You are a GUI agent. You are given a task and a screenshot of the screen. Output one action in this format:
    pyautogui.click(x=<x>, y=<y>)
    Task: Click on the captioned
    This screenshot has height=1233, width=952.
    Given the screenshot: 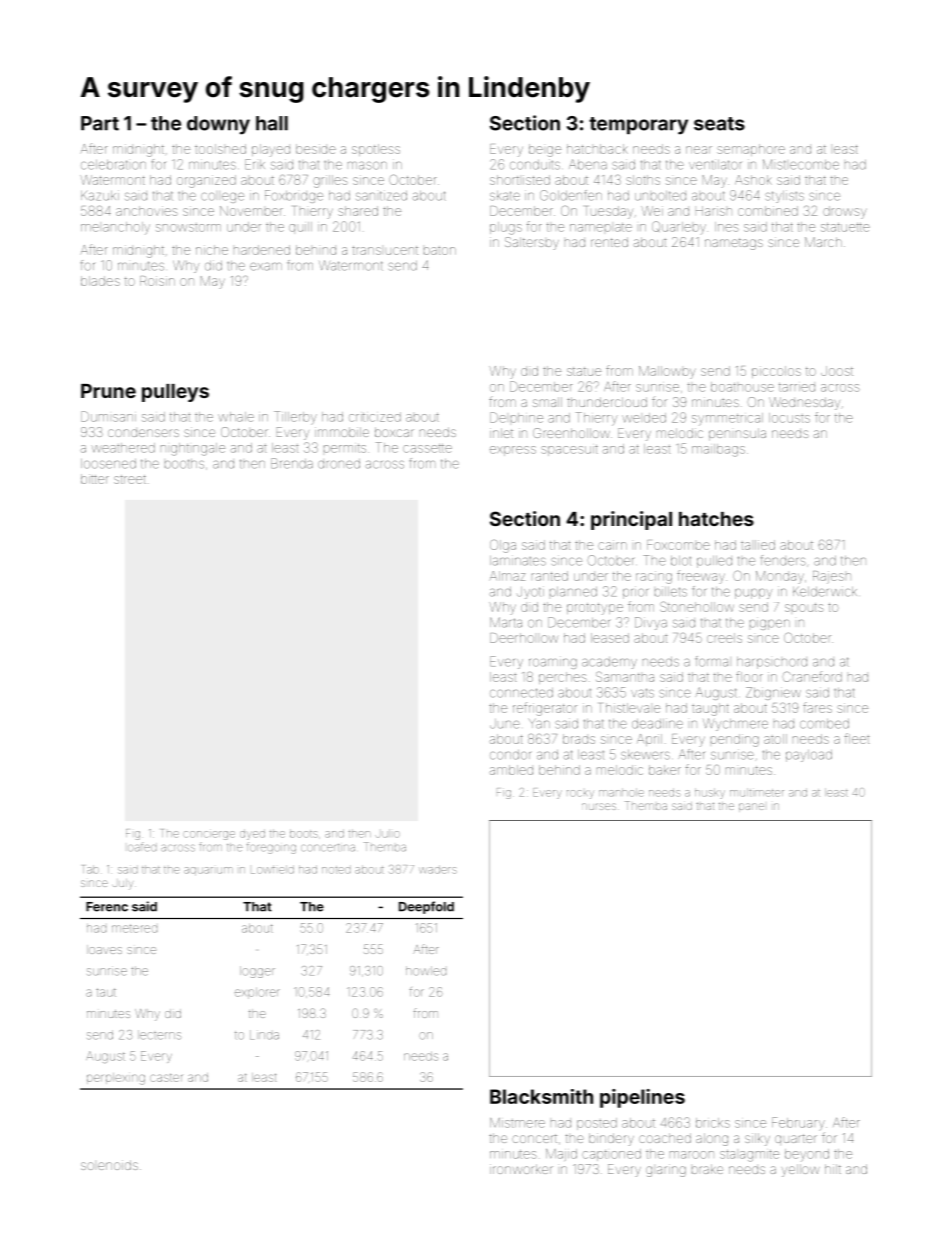 What is the action you would take?
    pyautogui.click(x=611, y=1155)
